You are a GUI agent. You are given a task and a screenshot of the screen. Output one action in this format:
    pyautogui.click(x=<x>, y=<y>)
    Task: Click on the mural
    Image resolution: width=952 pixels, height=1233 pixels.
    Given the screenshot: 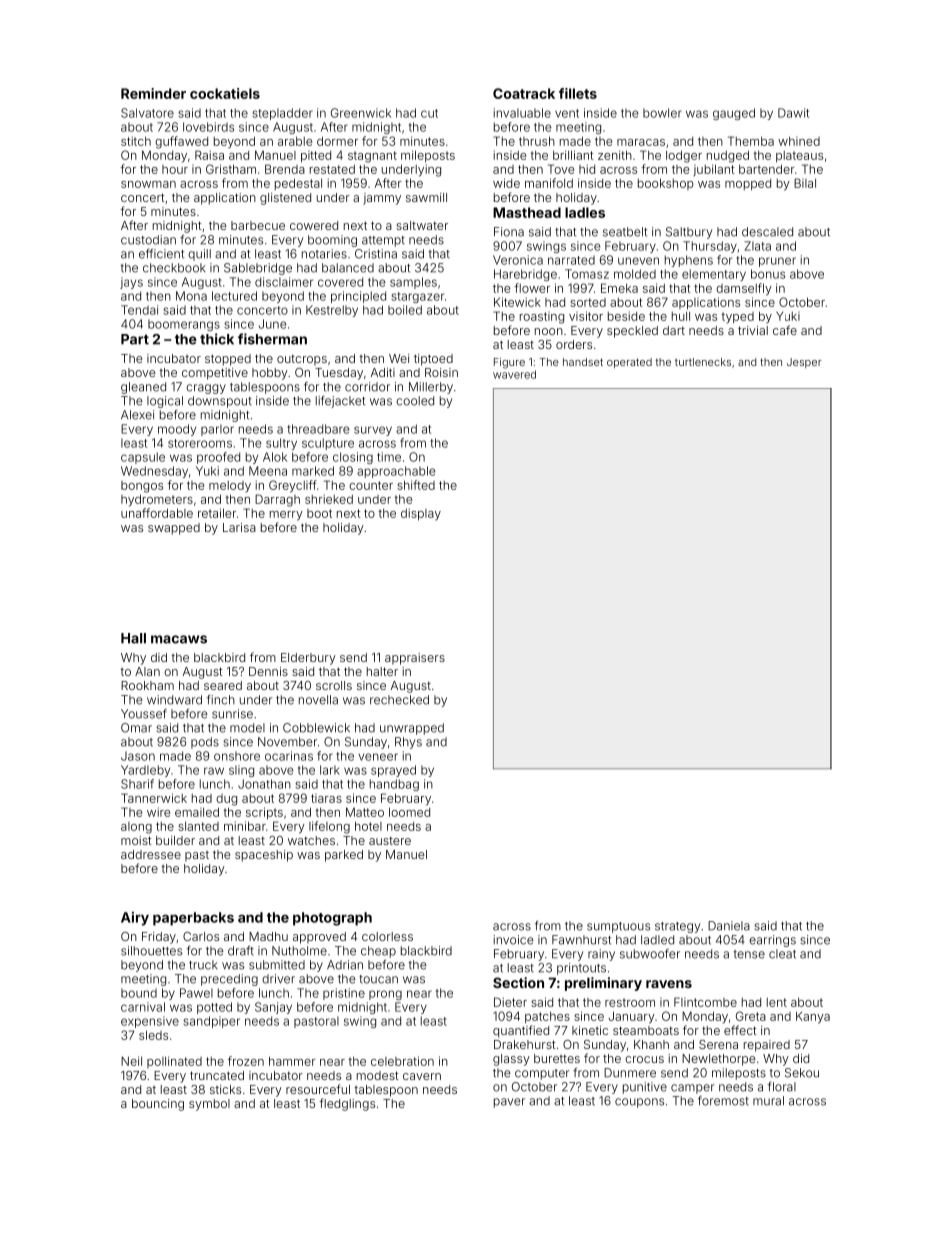 What is the action you would take?
    pyautogui.click(x=768, y=1101)
